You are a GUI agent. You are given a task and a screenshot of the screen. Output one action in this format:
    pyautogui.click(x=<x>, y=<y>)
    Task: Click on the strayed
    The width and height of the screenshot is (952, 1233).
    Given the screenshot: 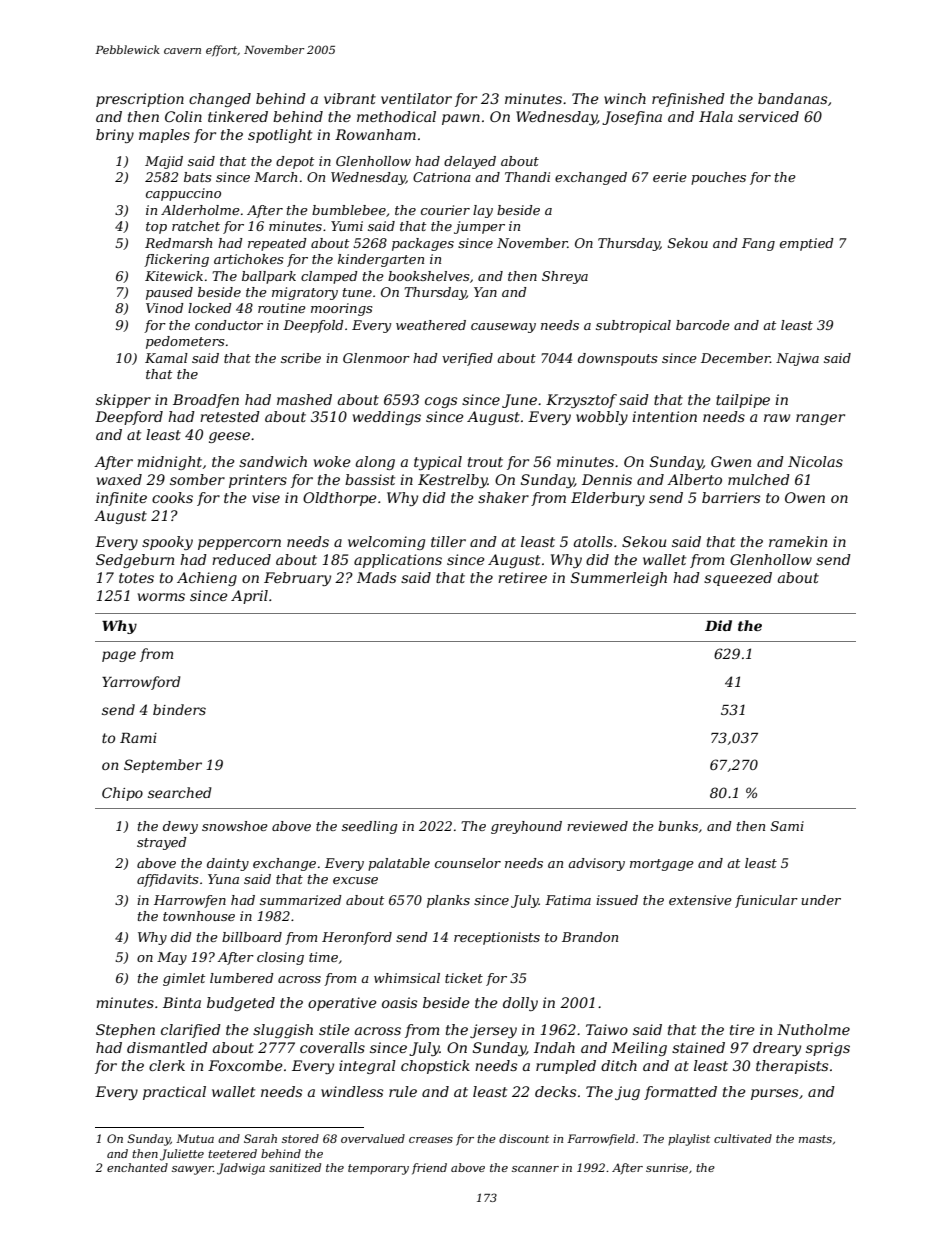 What is the action you would take?
    pyautogui.click(x=162, y=843)
